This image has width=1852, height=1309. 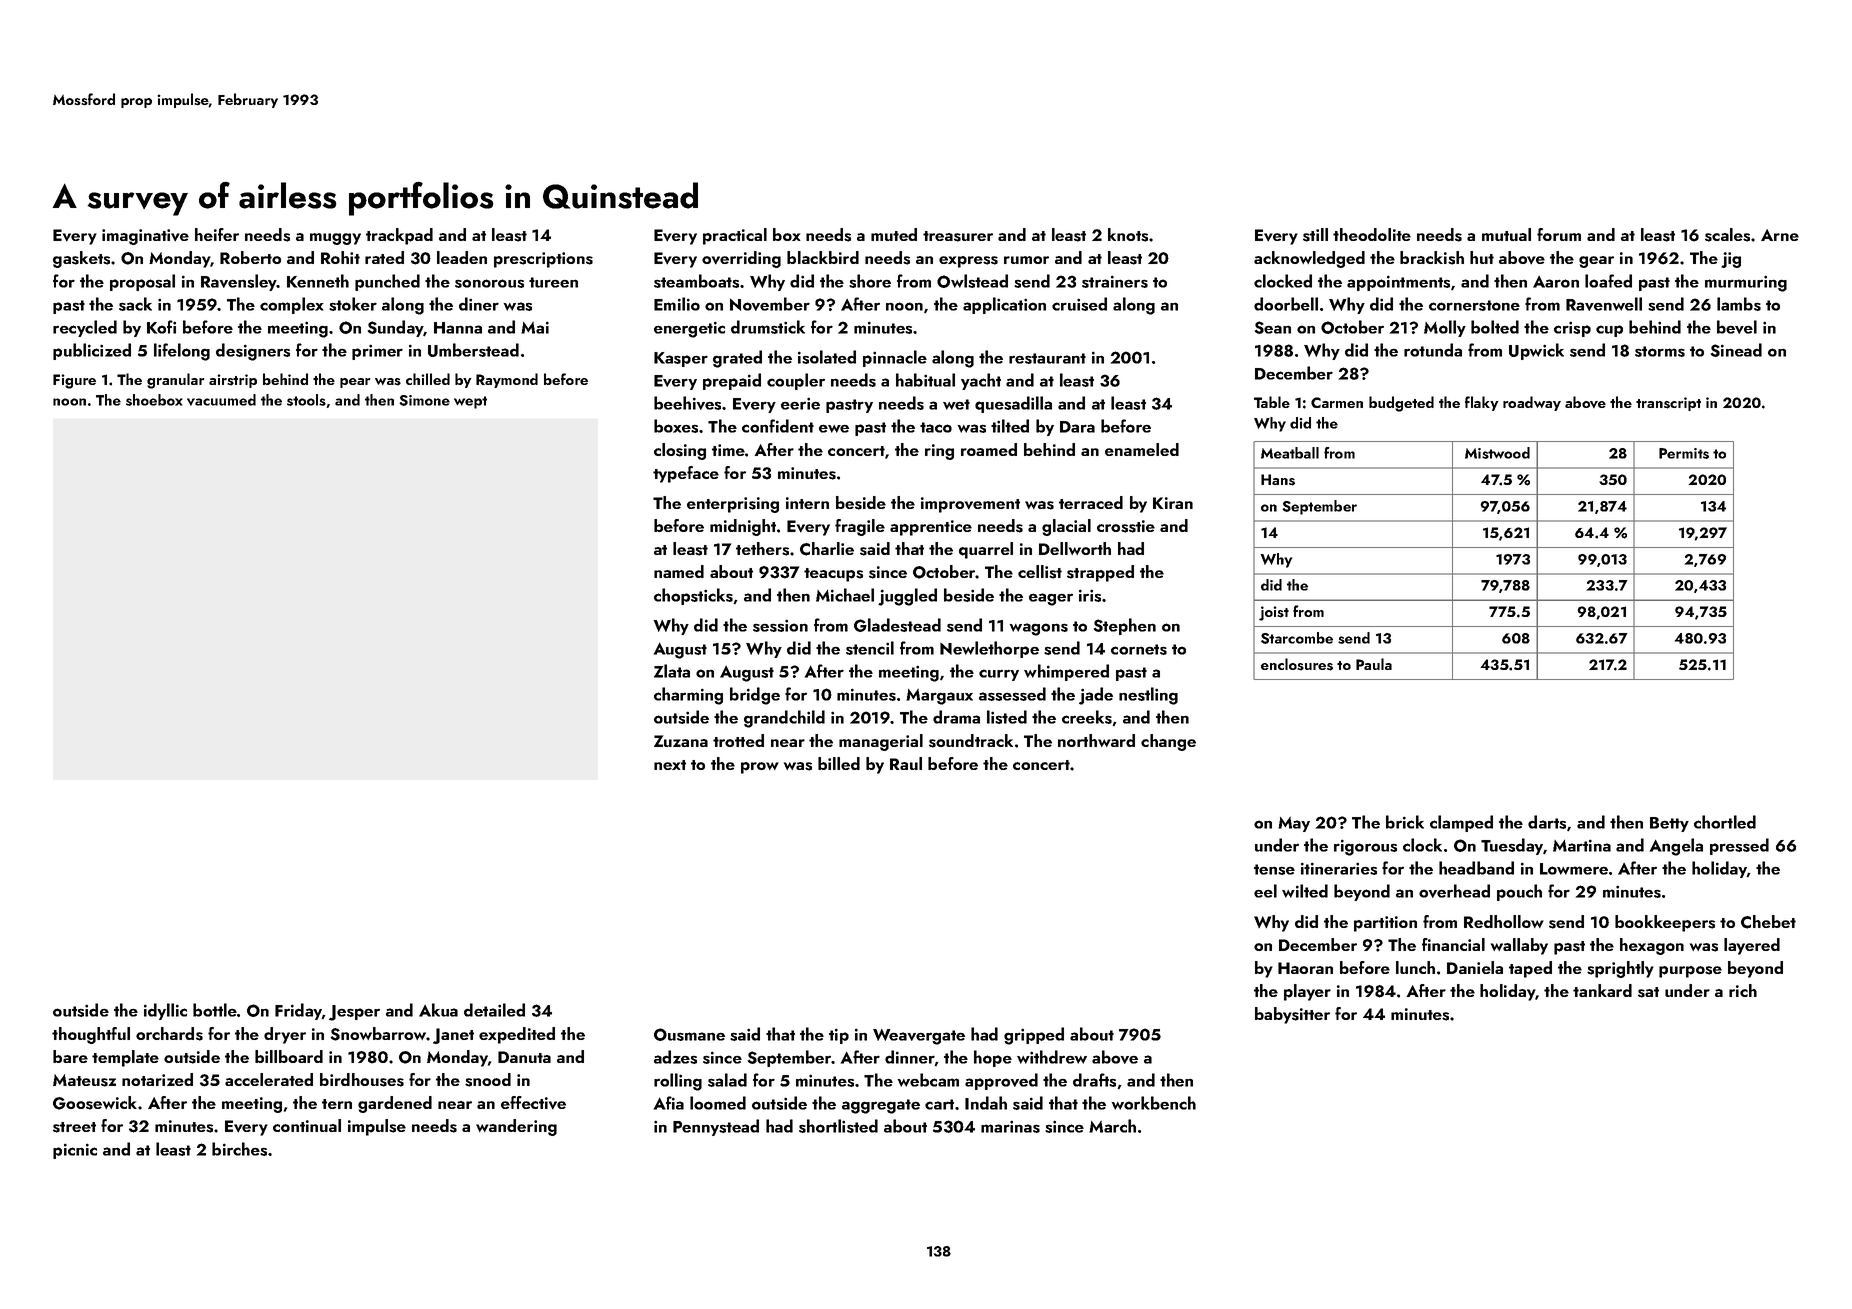 I want to click on sat, so click(x=1648, y=992).
